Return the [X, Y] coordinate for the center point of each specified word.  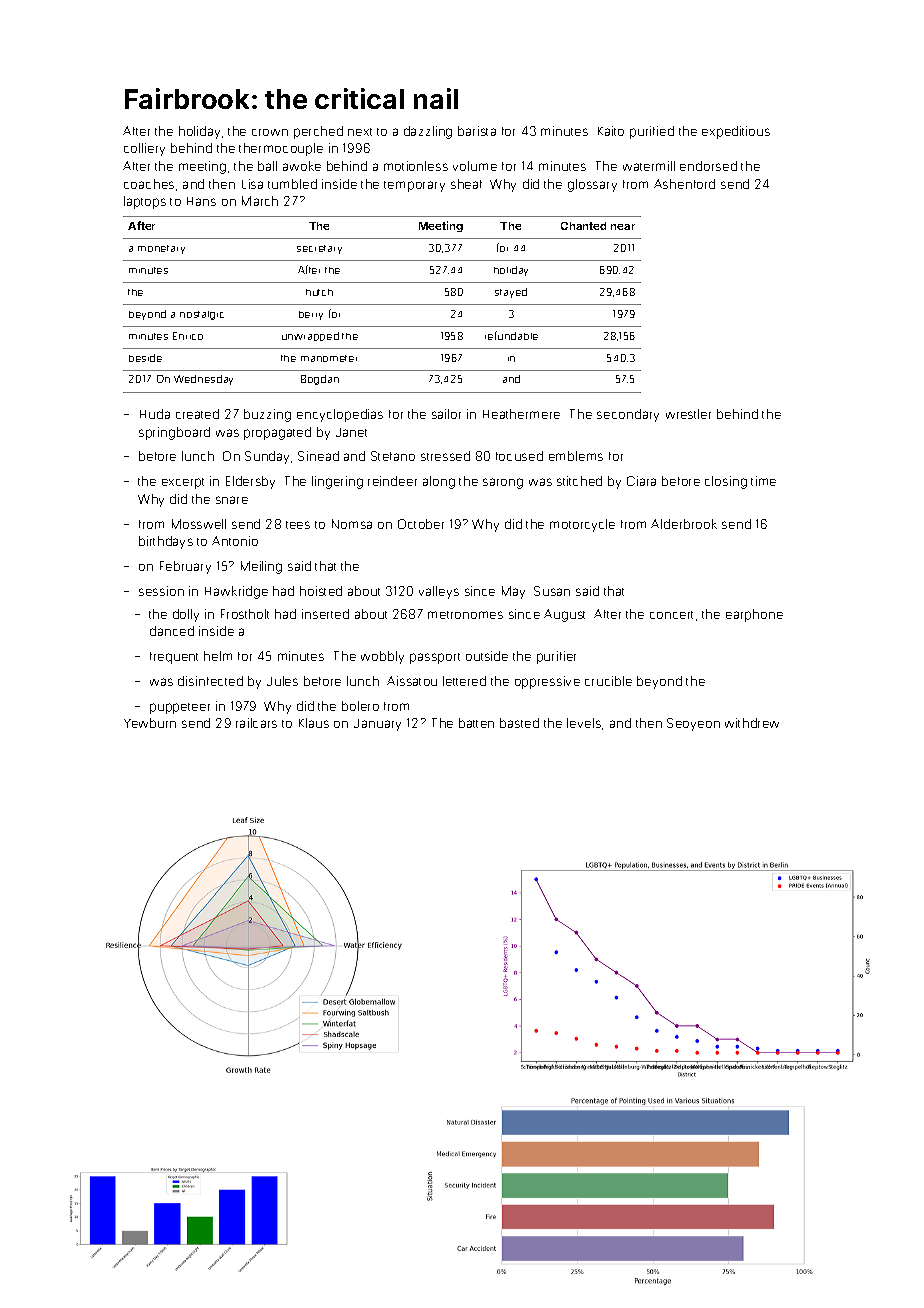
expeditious [736, 132]
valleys [439, 592]
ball [267, 166]
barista [477, 131]
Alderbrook [684, 524]
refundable [511, 335]
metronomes [465, 615]
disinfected [210, 681]
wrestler [688, 414]
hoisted [321, 591]
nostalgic [202, 315]
